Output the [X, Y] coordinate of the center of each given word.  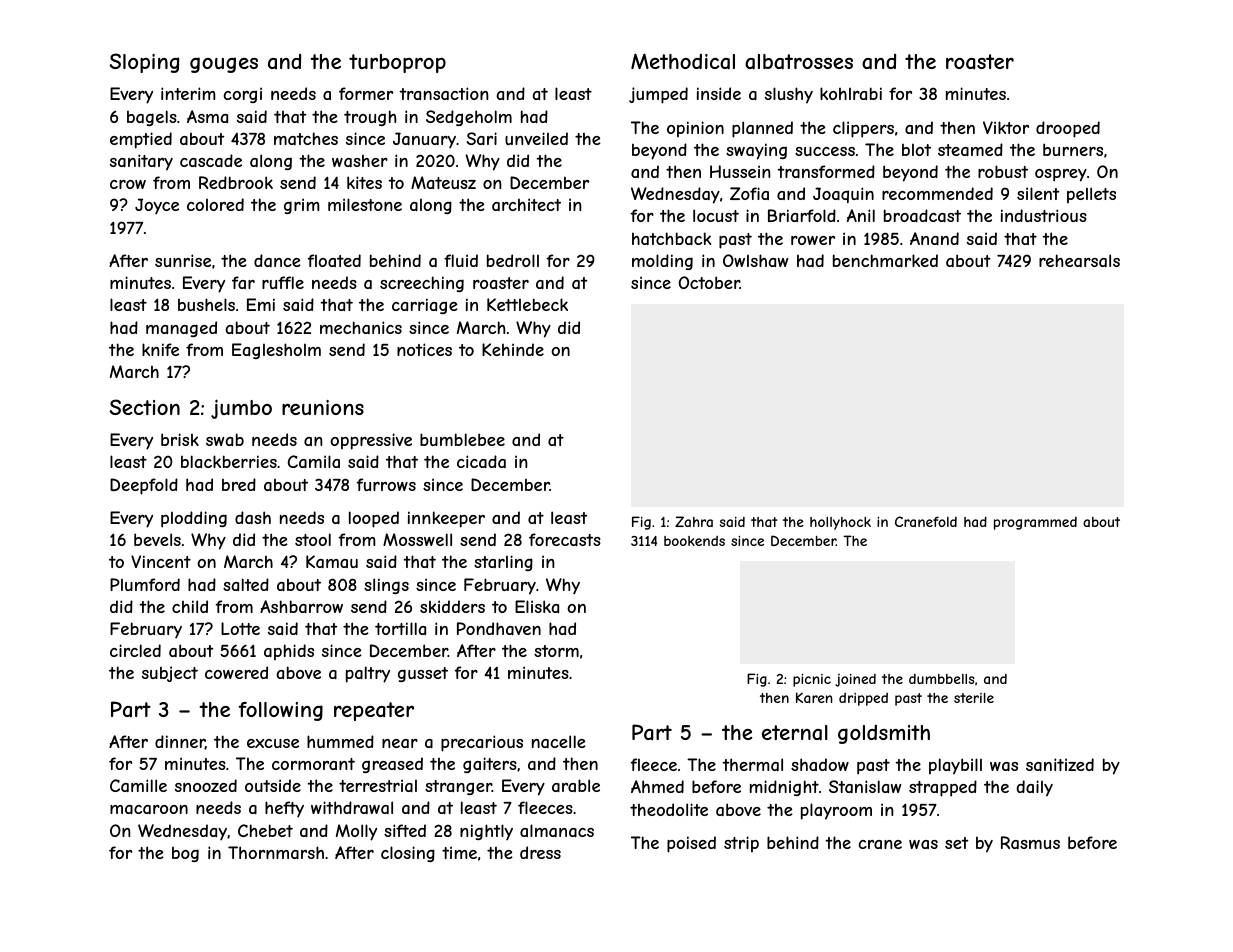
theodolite [669, 809]
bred [239, 484]
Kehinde [513, 349]
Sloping [144, 63]
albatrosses [799, 62]
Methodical [683, 61]
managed [181, 329]
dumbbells [942, 679]
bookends [694, 541]
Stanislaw [865, 786]
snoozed [206, 785]
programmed [1035, 523]
